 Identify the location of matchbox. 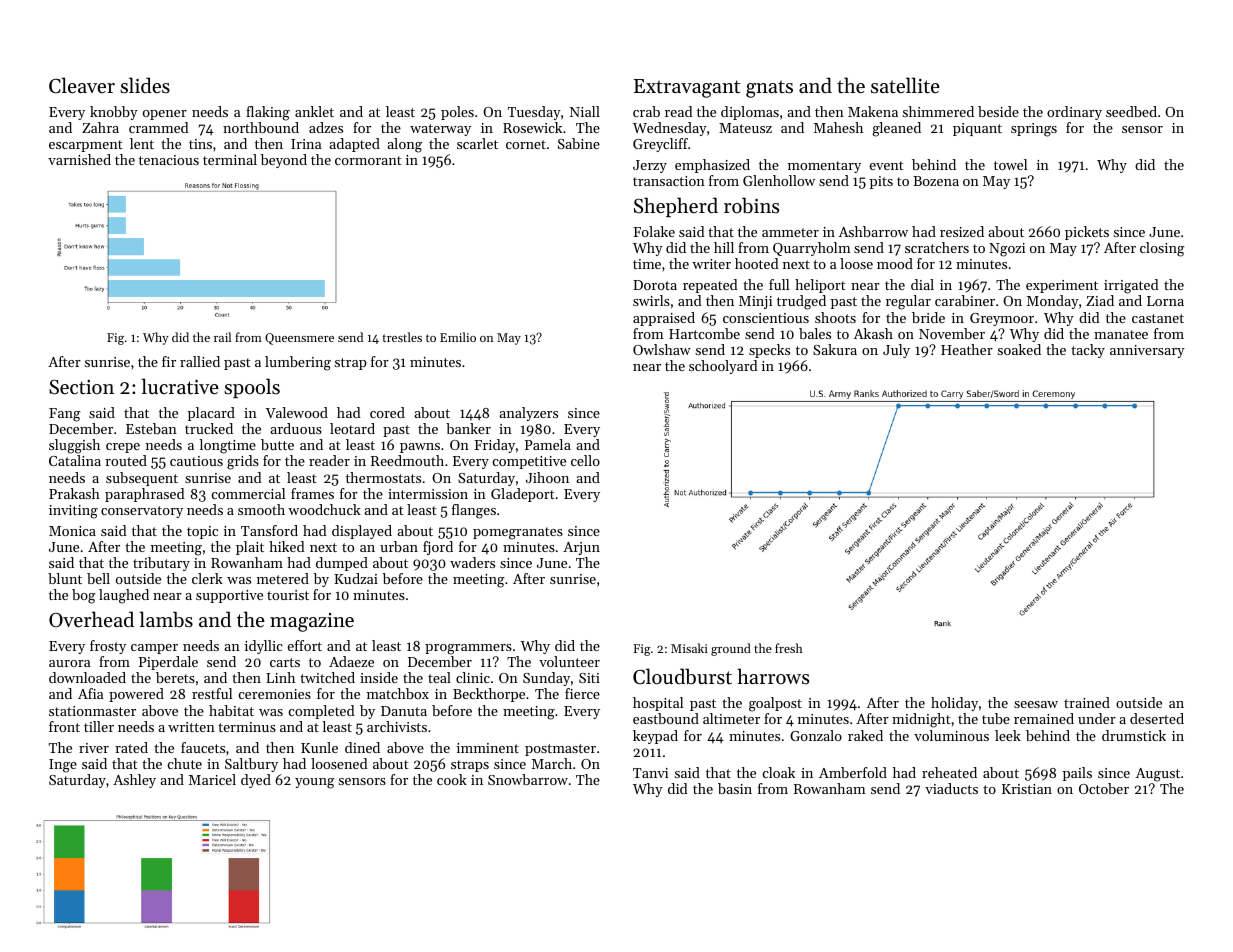
(398, 693).
